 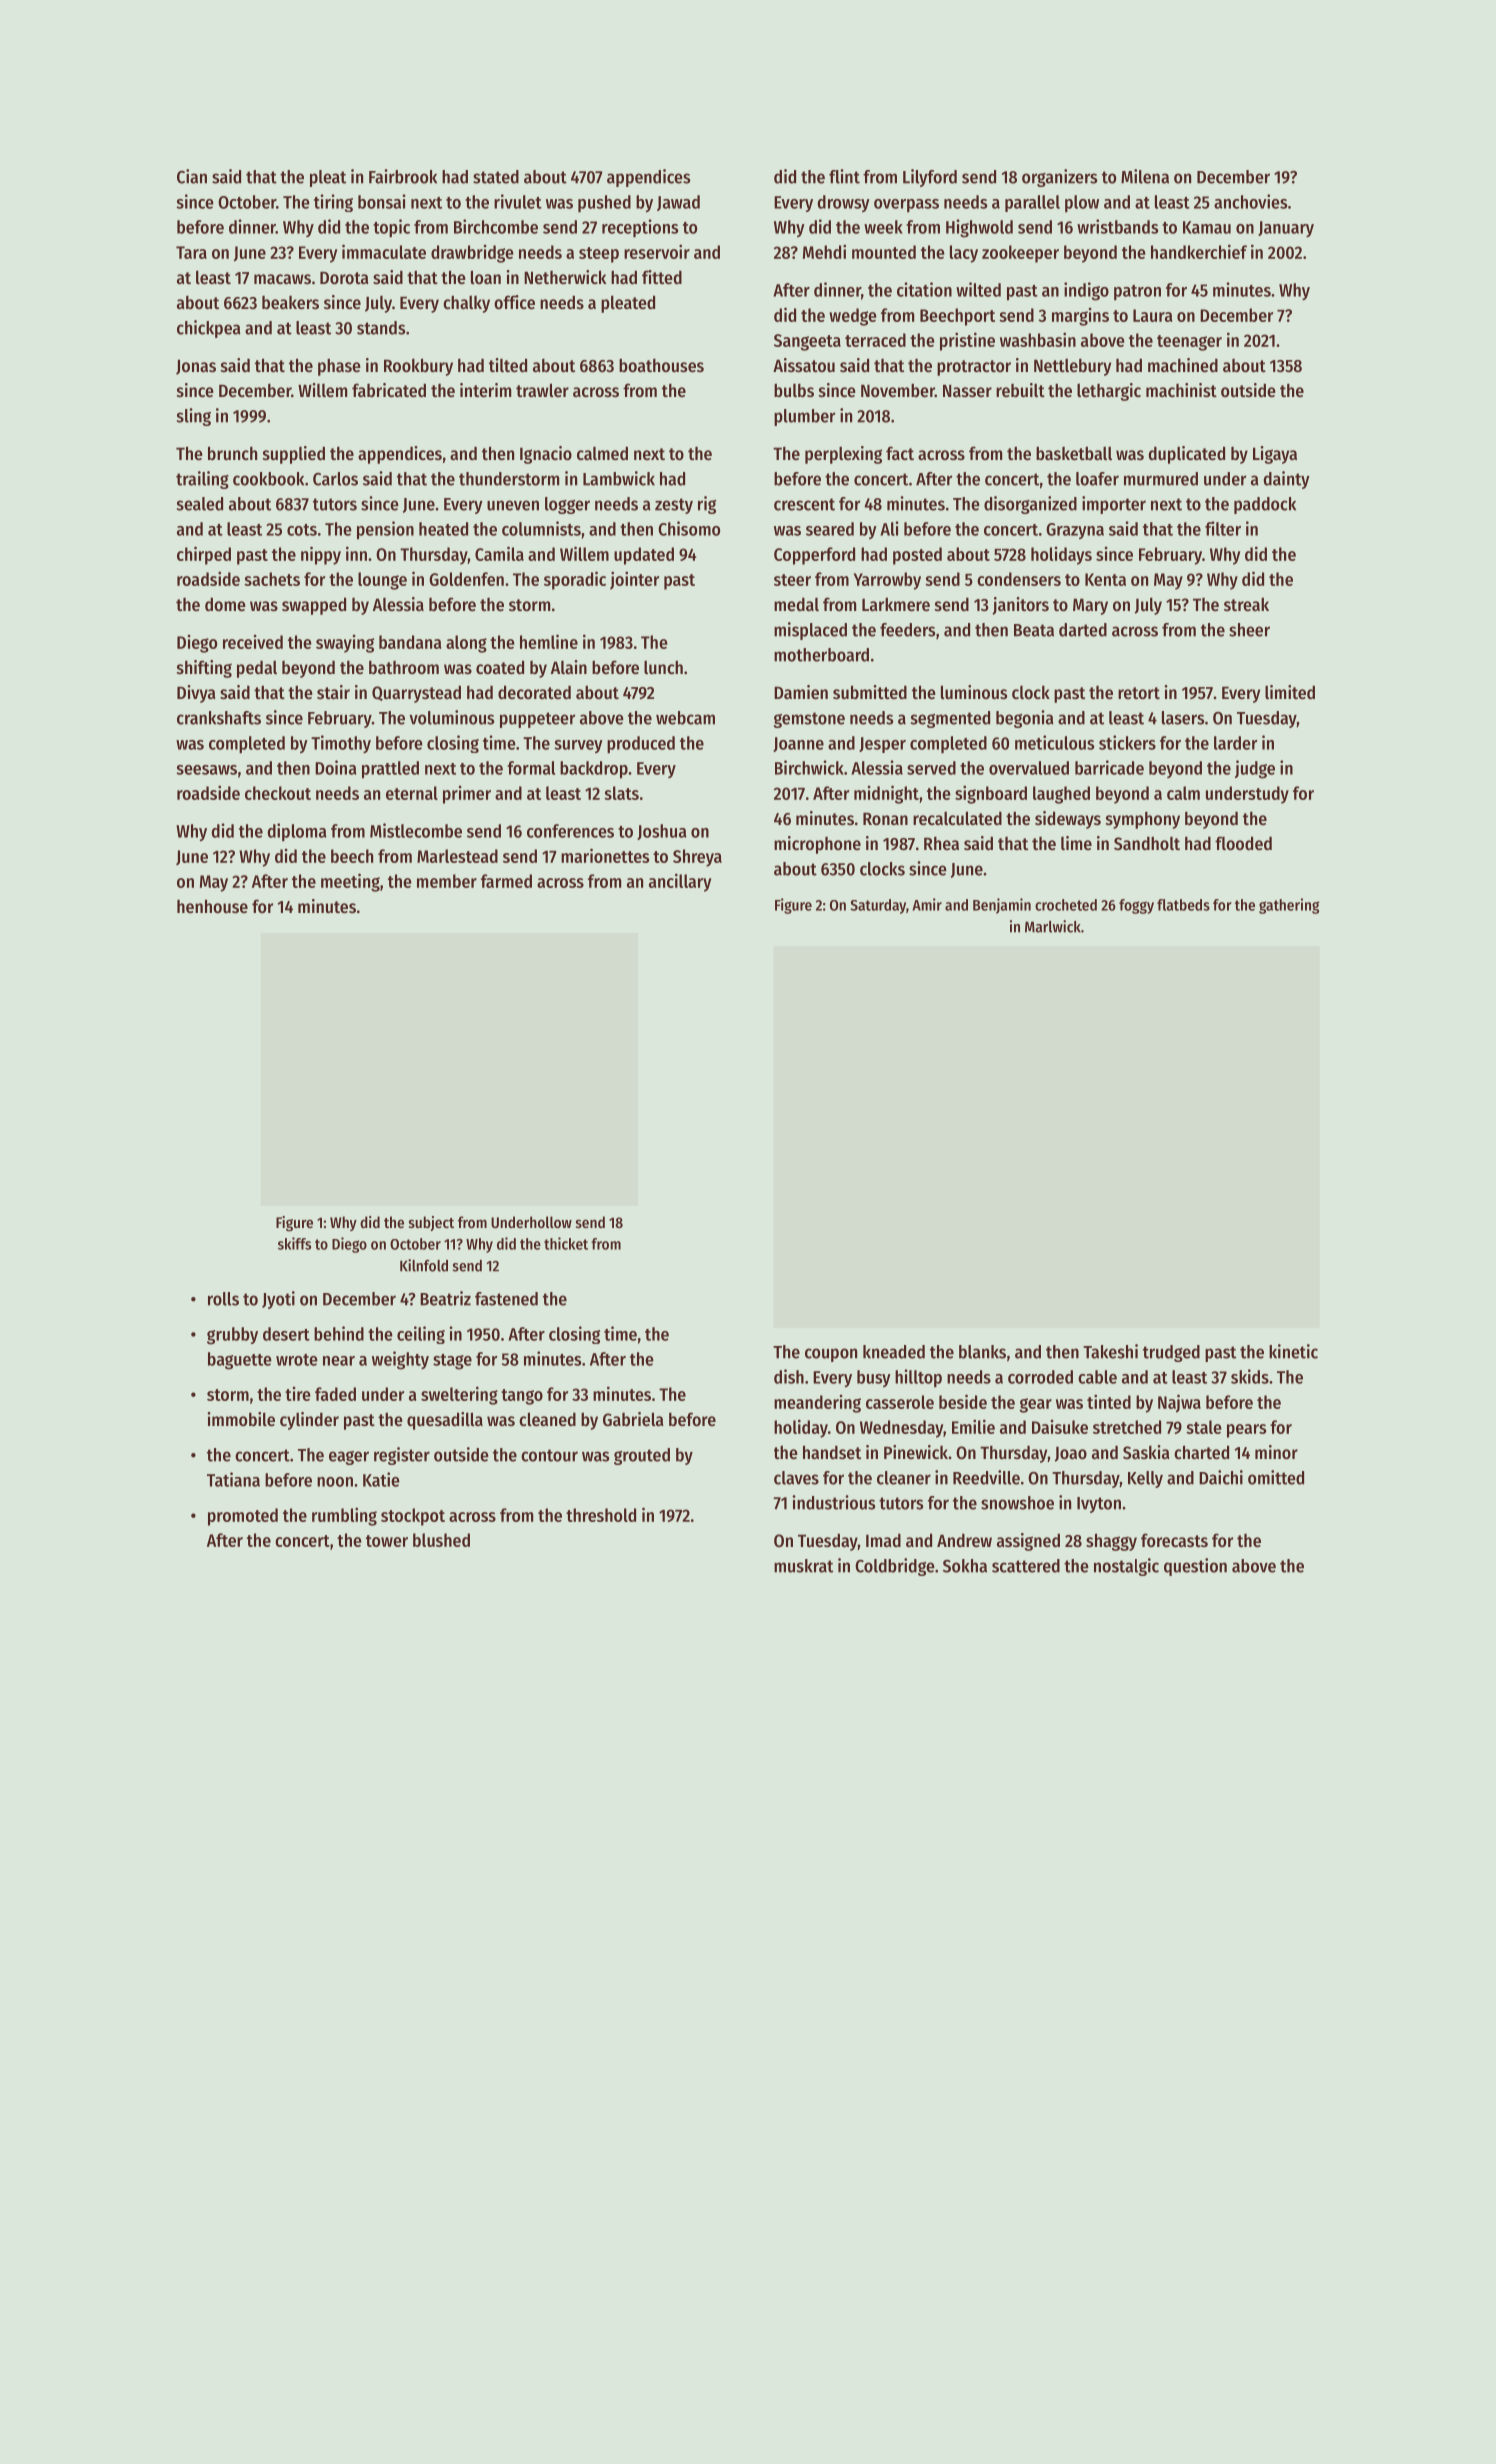 What do you see at coordinates (336, 767) in the screenshot?
I see `Doina` at bounding box center [336, 767].
